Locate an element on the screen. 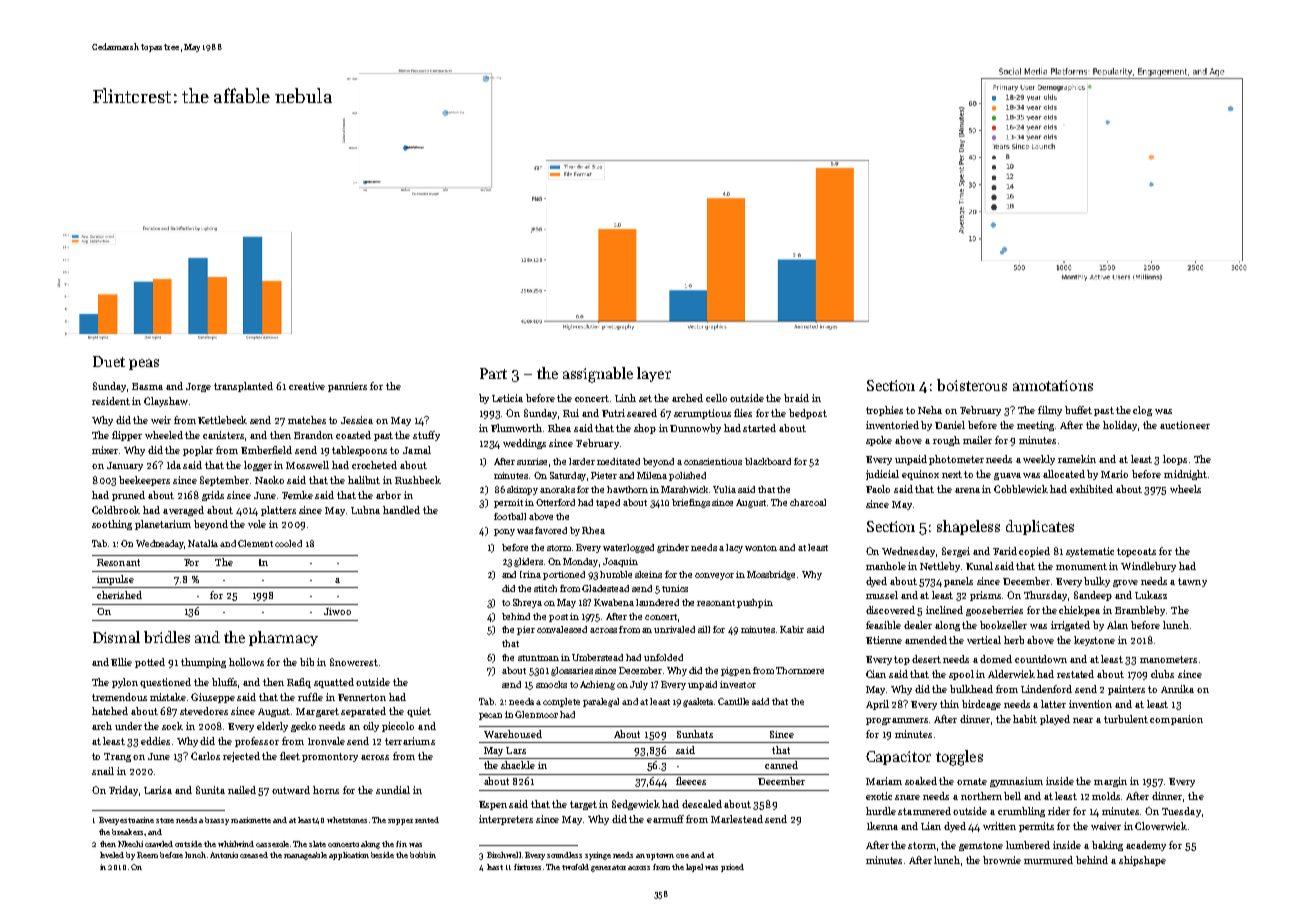  started is located at coordinates (759, 428).
